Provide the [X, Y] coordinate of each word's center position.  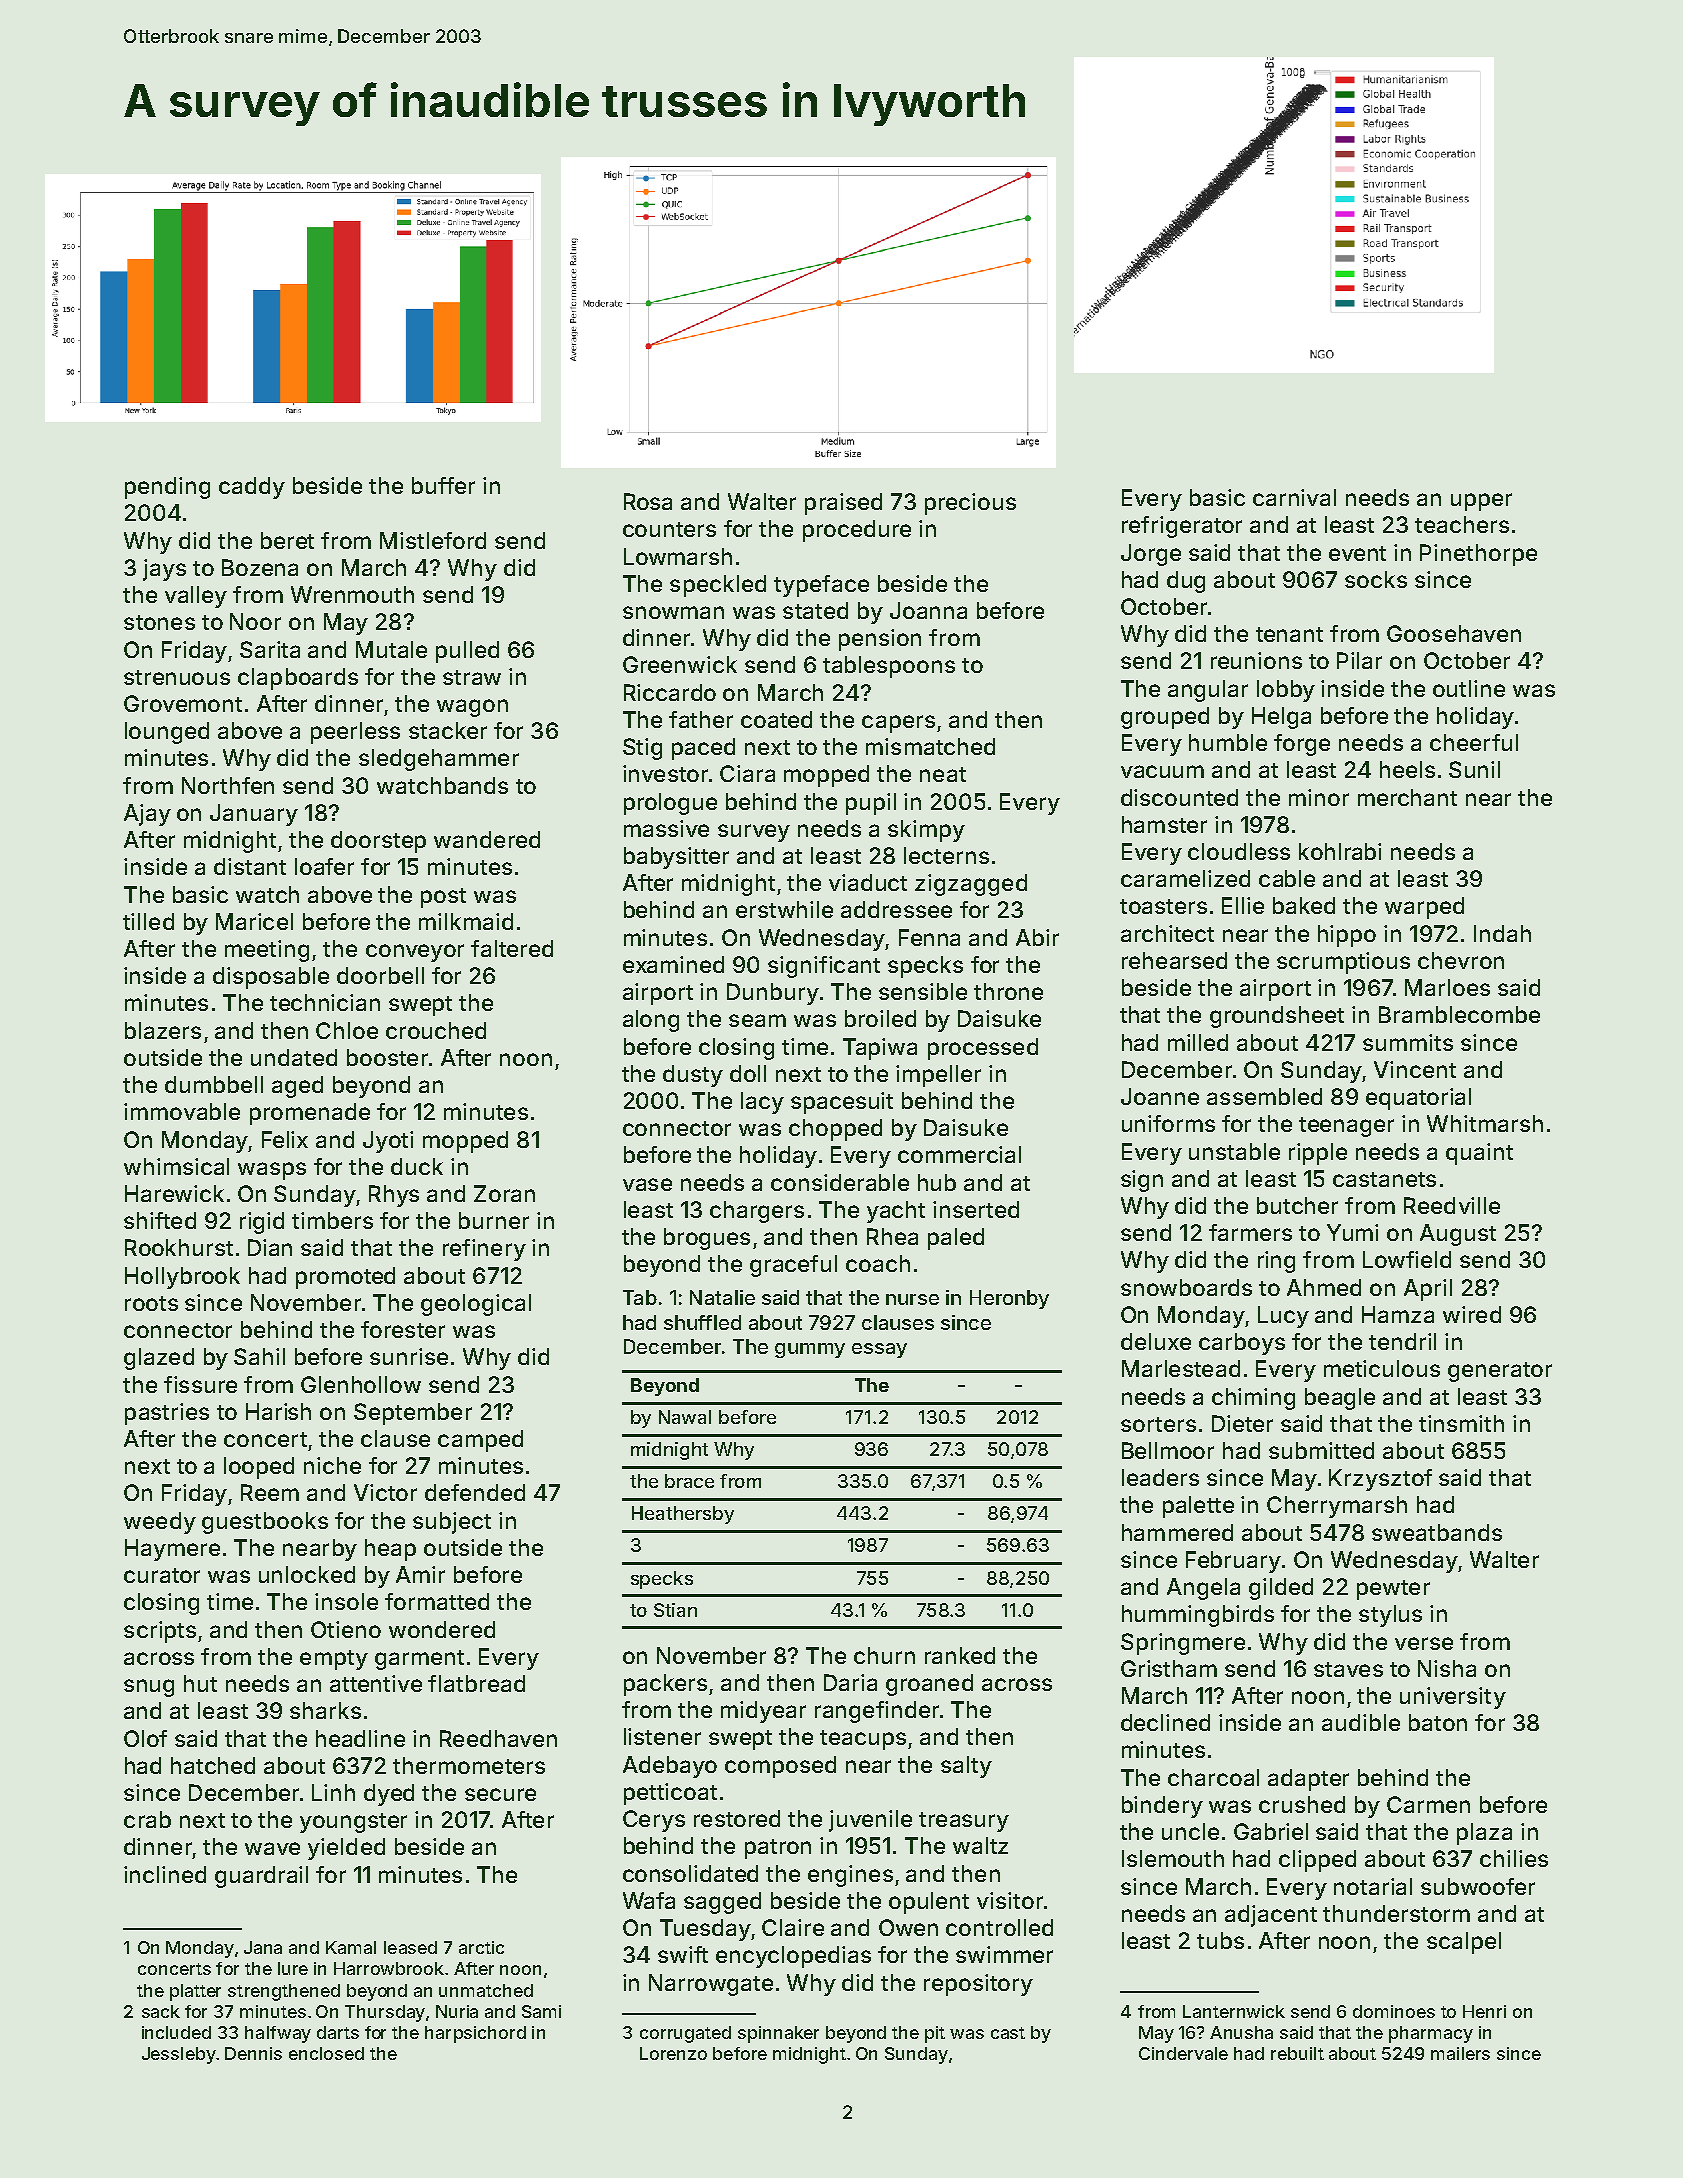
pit [935, 2034]
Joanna [928, 610]
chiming [1253, 1399]
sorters [1158, 1424]
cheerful [1474, 742]
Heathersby [683, 1515]
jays [164, 570]
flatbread [476, 1683]
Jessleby [179, 2055]
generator [1500, 1372]
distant [250, 866]
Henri [1484, 2011]
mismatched [930, 746]
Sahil [259, 1356]
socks [1376, 579]
